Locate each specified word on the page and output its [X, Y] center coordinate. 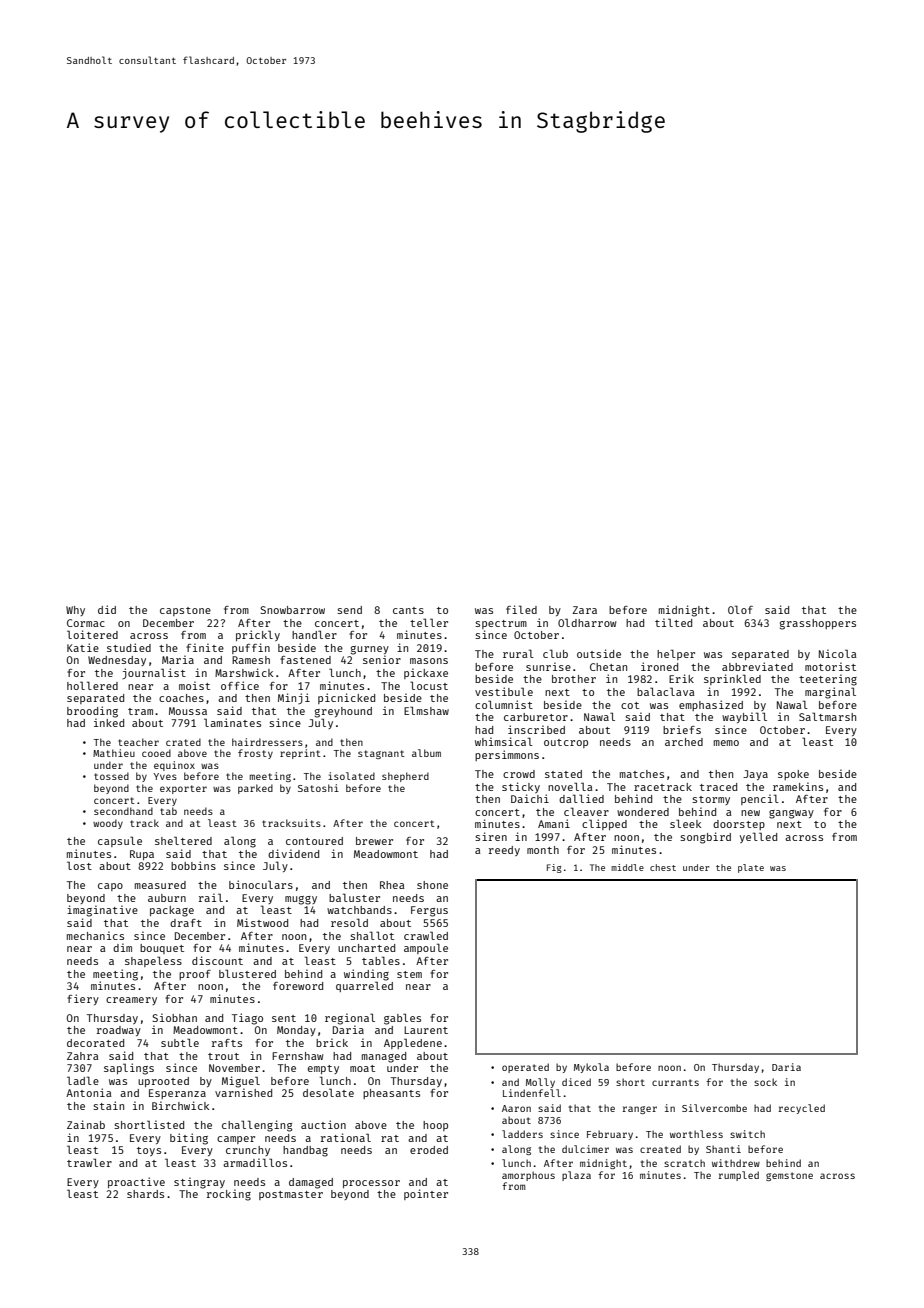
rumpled [739, 1176]
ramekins [798, 786]
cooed [156, 753]
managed [384, 1057]
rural [518, 653]
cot [630, 705]
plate [751, 868]
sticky [521, 787]
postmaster [291, 1195]
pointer [426, 1194]
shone [432, 885]
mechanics [95, 935]
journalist [154, 673]
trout [223, 1056]
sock [765, 1082]
